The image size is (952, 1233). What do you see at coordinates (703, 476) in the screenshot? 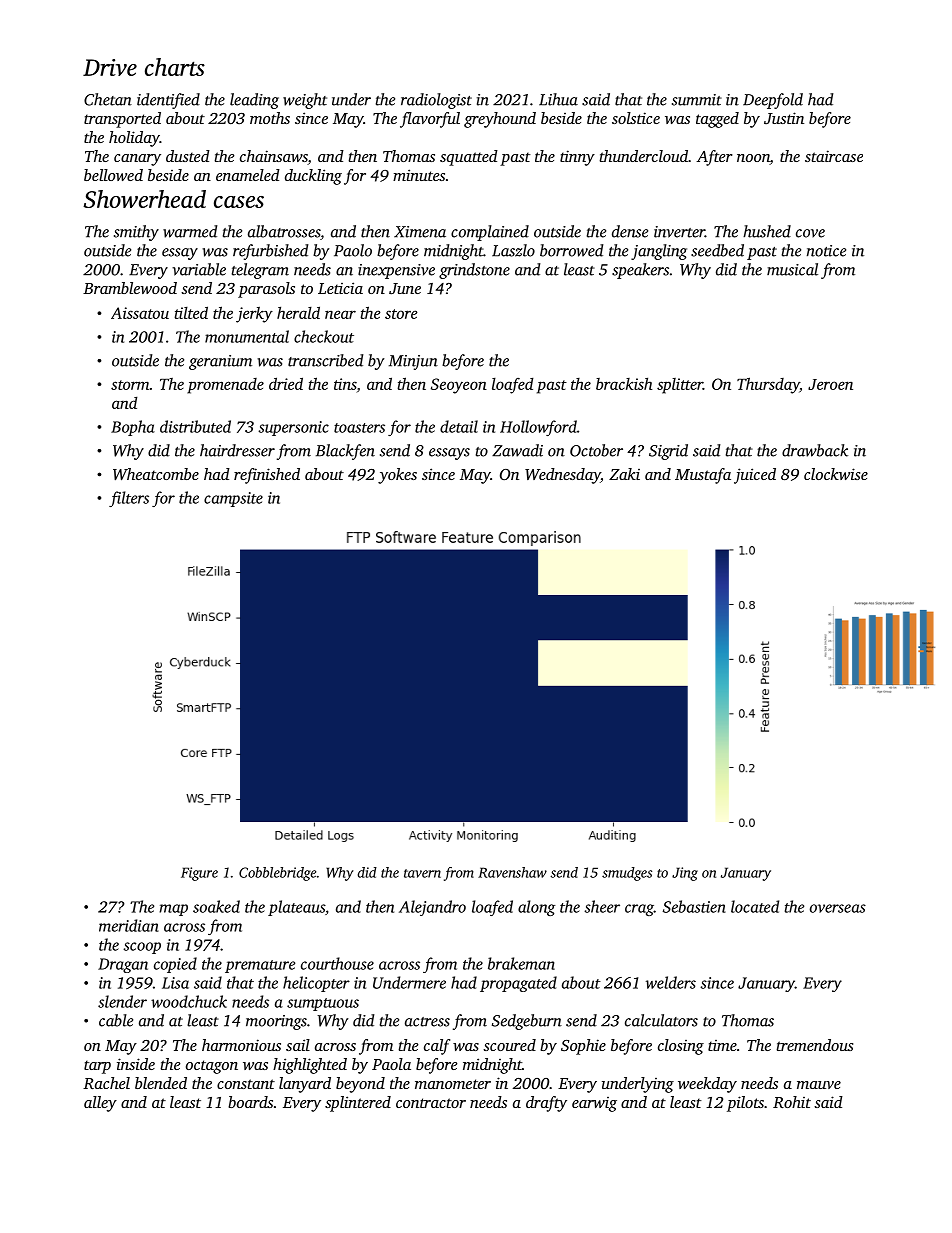
I see `Mustafa` at bounding box center [703, 476].
